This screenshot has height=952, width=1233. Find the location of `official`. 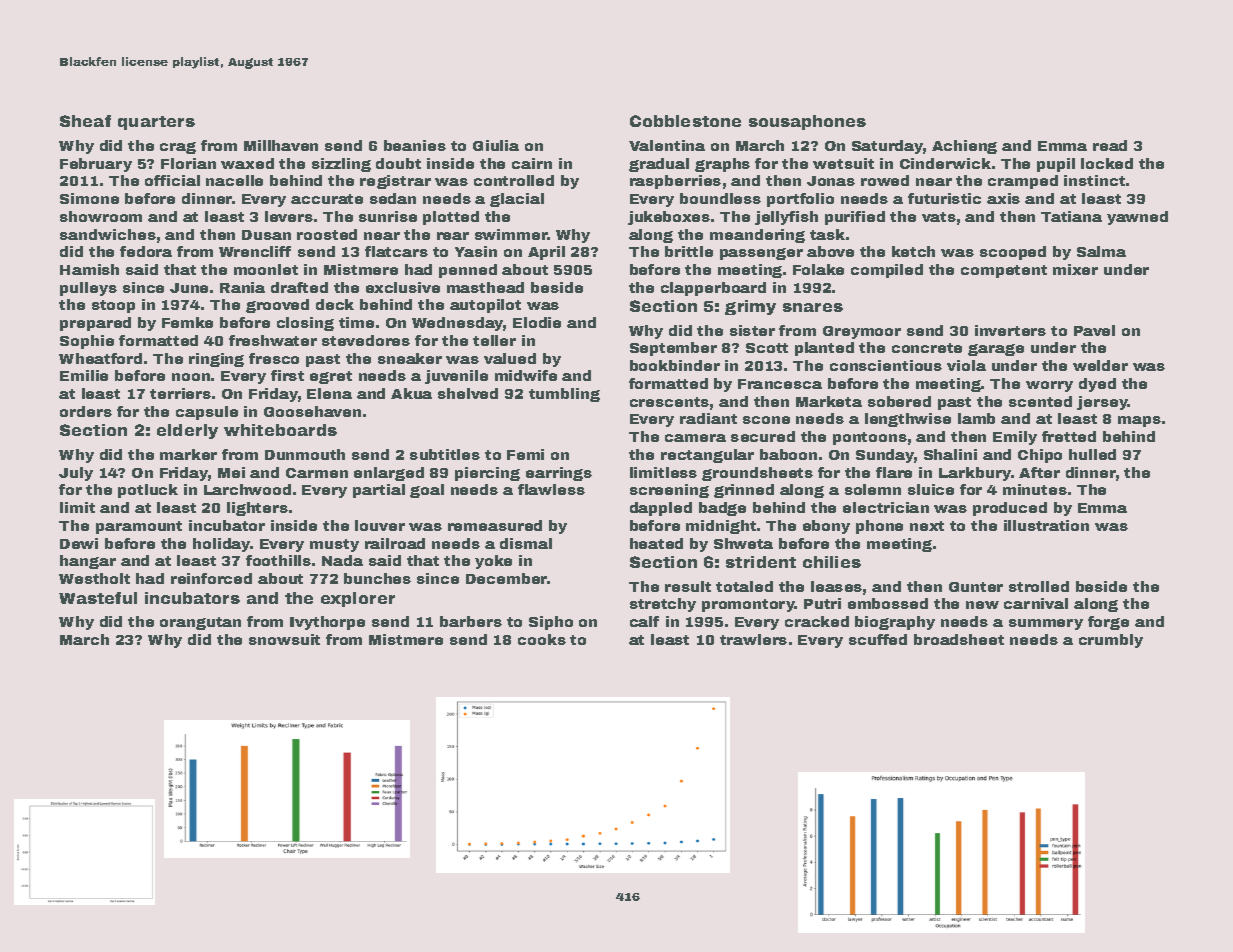

official is located at coordinates (172, 180).
